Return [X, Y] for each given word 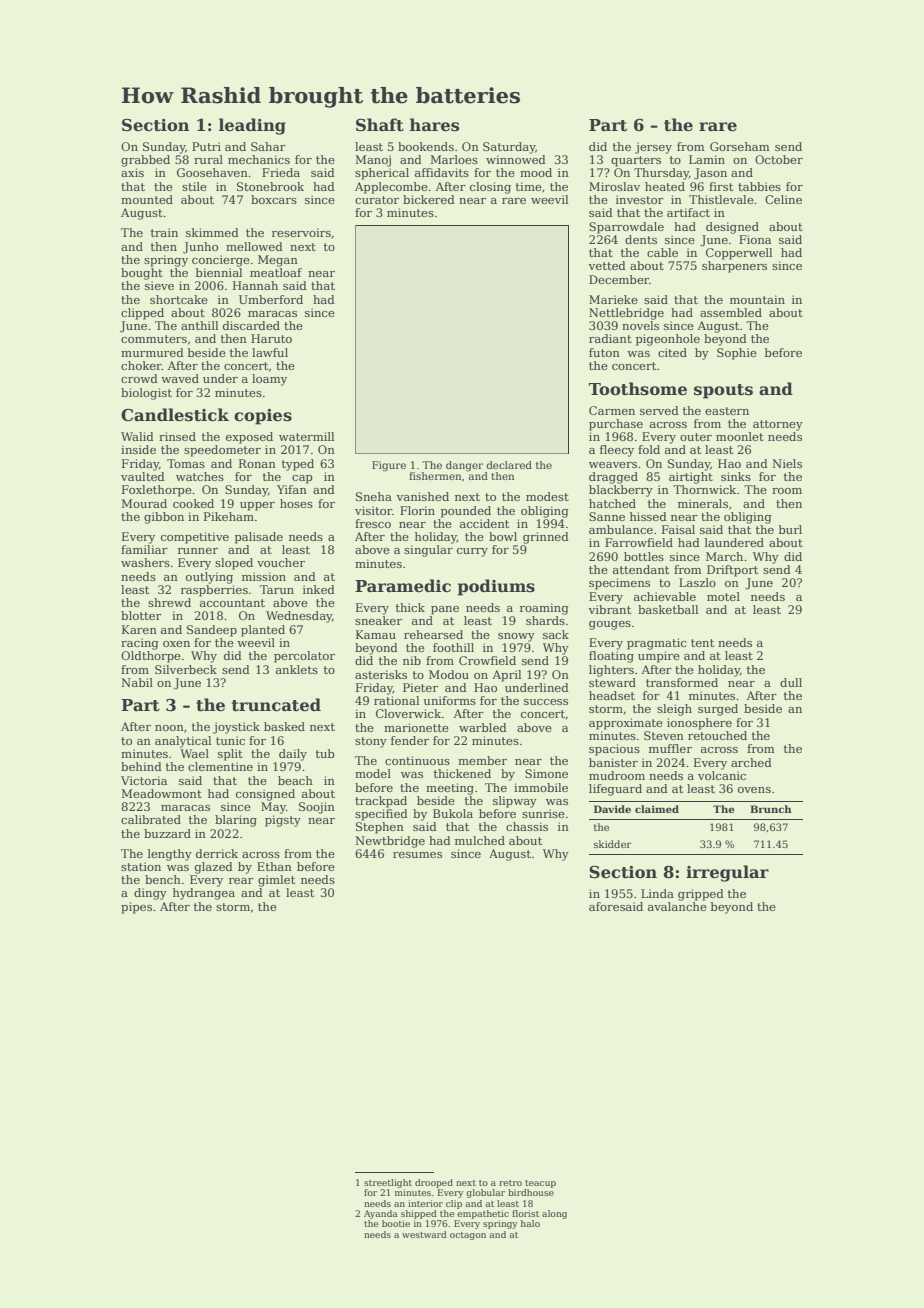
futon [604, 352]
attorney [778, 425]
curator [377, 200]
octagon [468, 1236]
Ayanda [381, 1214]
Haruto [271, 338]
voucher [281, 562]
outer [696, 437]
